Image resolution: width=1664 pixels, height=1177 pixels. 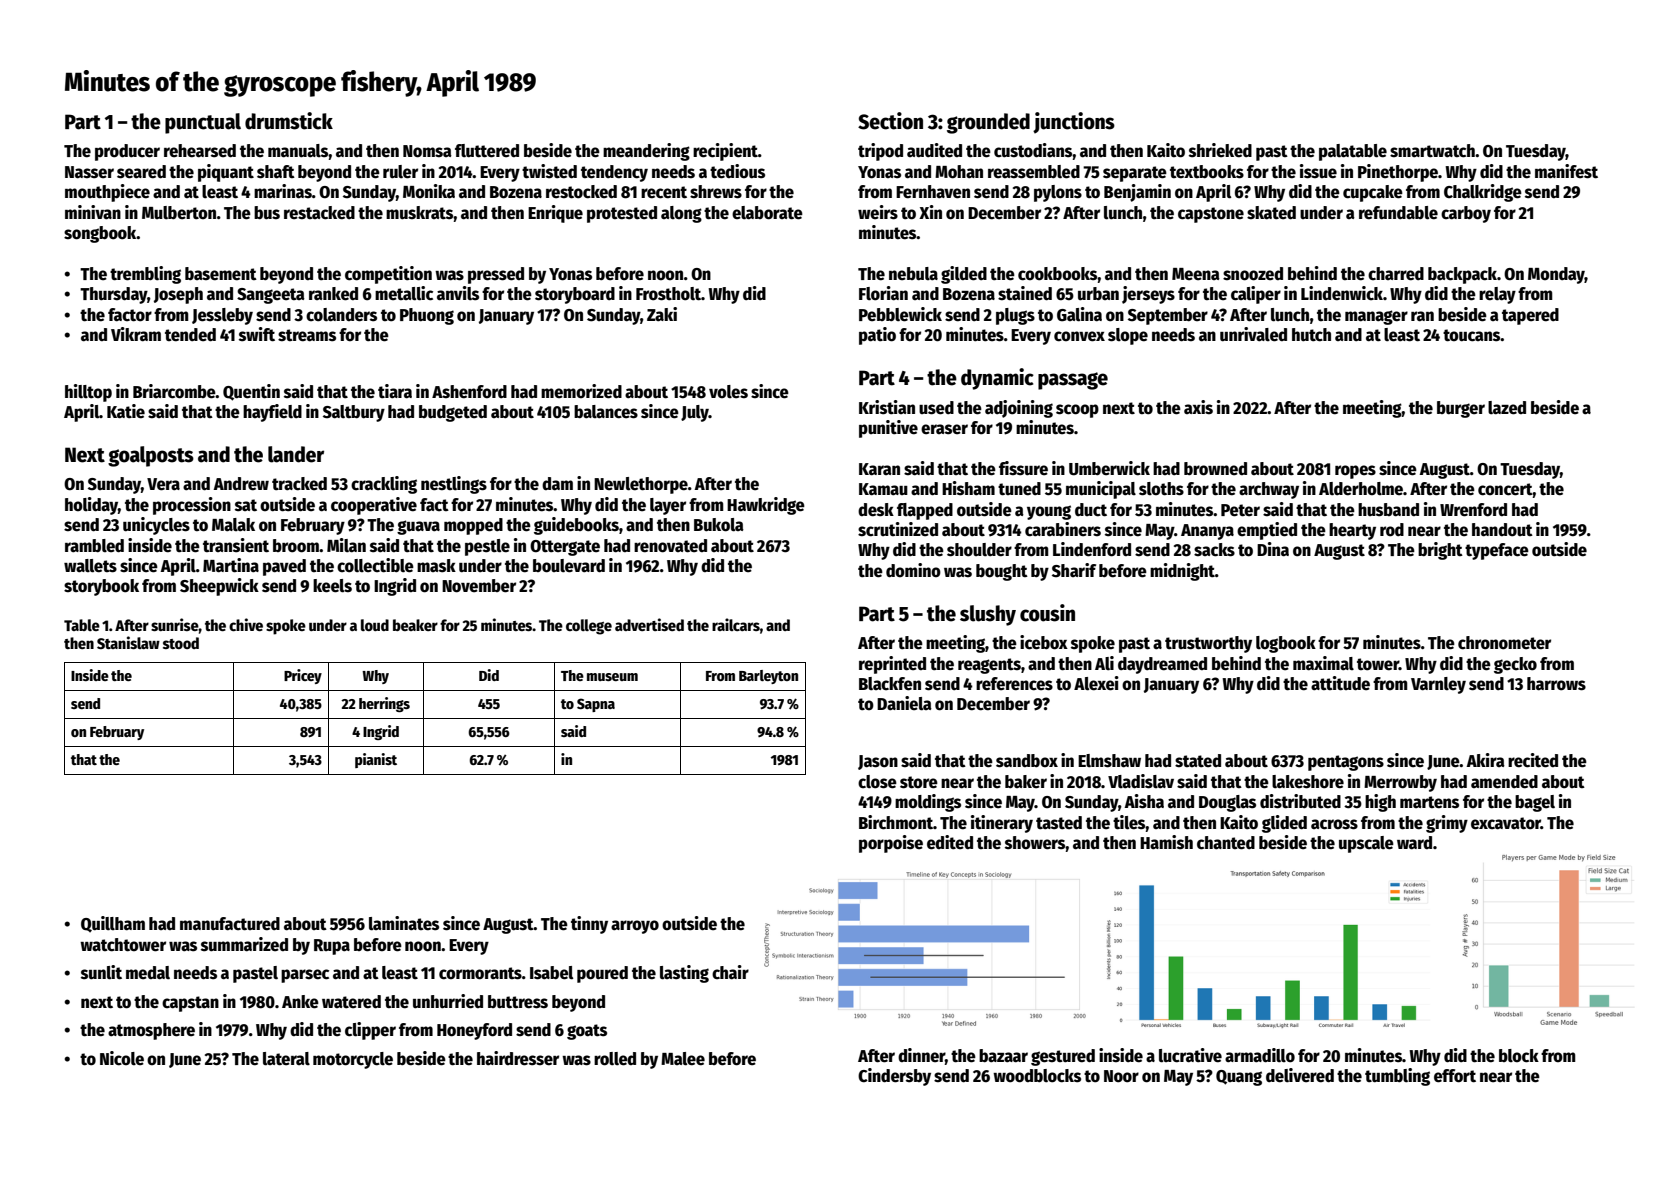 What do you see at coordinates (1566, 171) in the document?
I see `manifest` at bounding box center [1566, 171].
